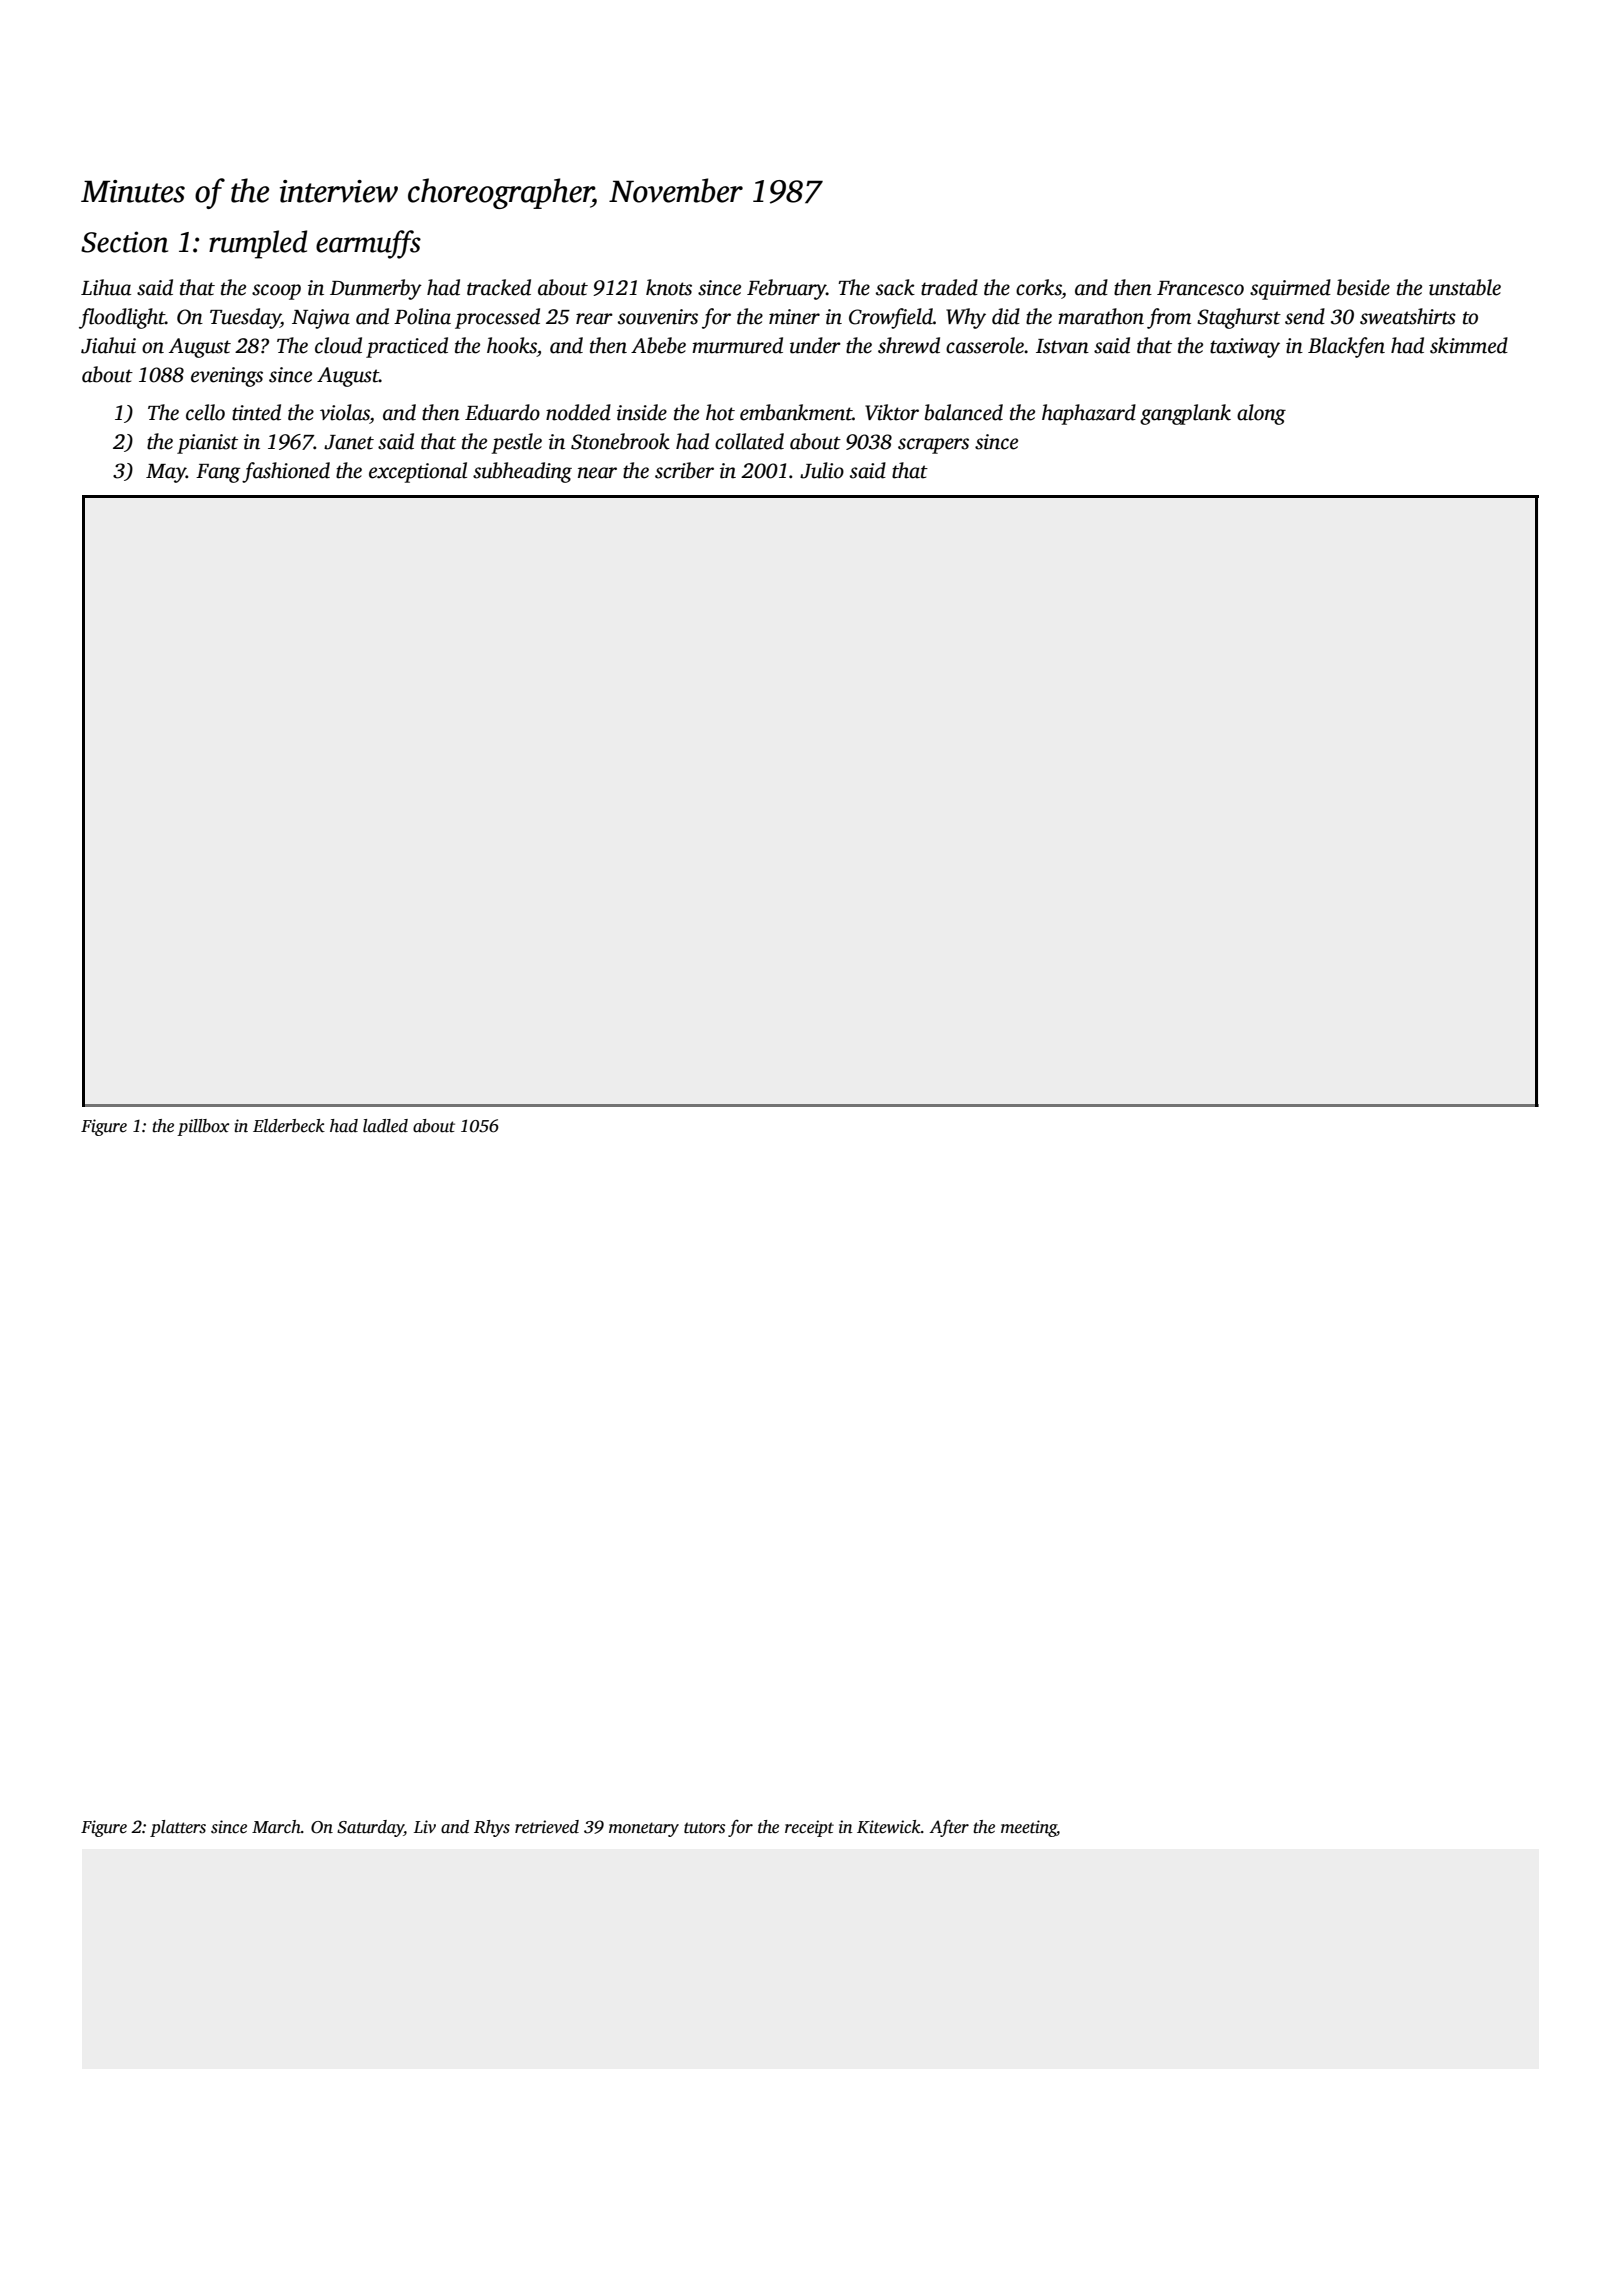 This screenshot has height=2292, width=1620. I want to click on along, so click(1261, 414).
